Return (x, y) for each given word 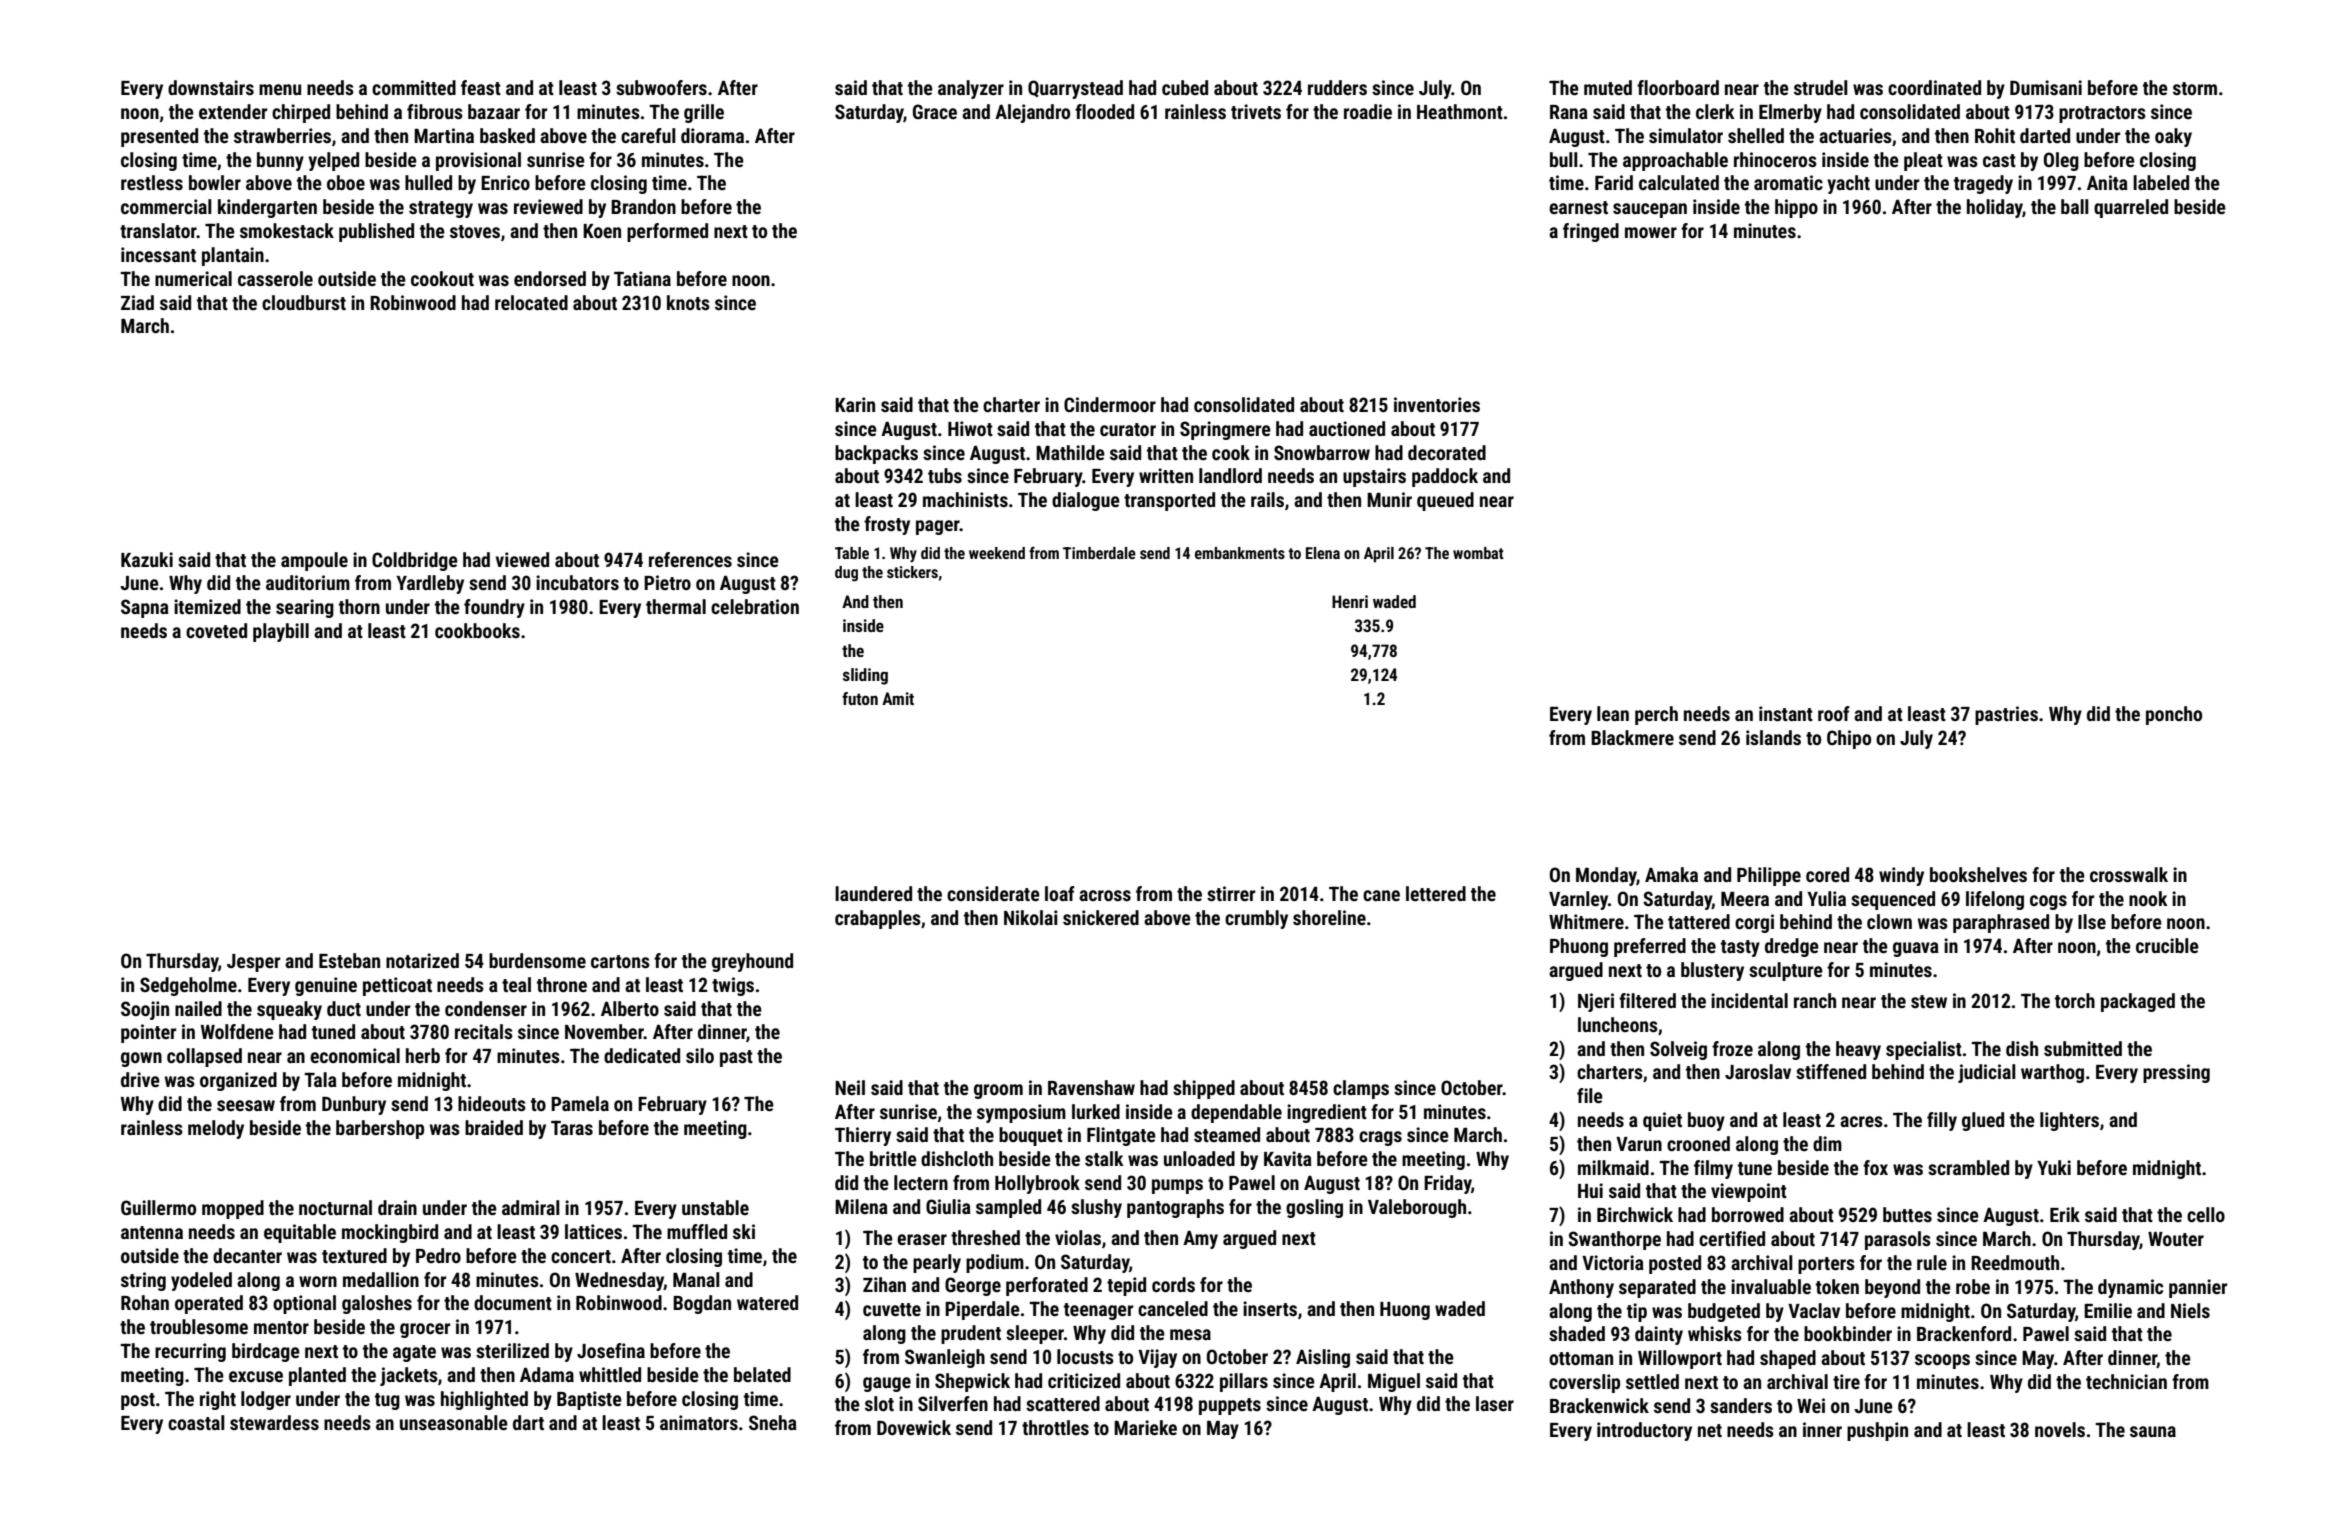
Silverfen (953, 1403)
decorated (1447, 452)
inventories (1437, 404)
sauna (2153, 1431)
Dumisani (2046, 87)
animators (699, 1422)
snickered (1101, 917)
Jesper (253, 963)
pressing (2176, 1073)
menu (280, 89)
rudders (1337, 87)
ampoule (314, 561)
